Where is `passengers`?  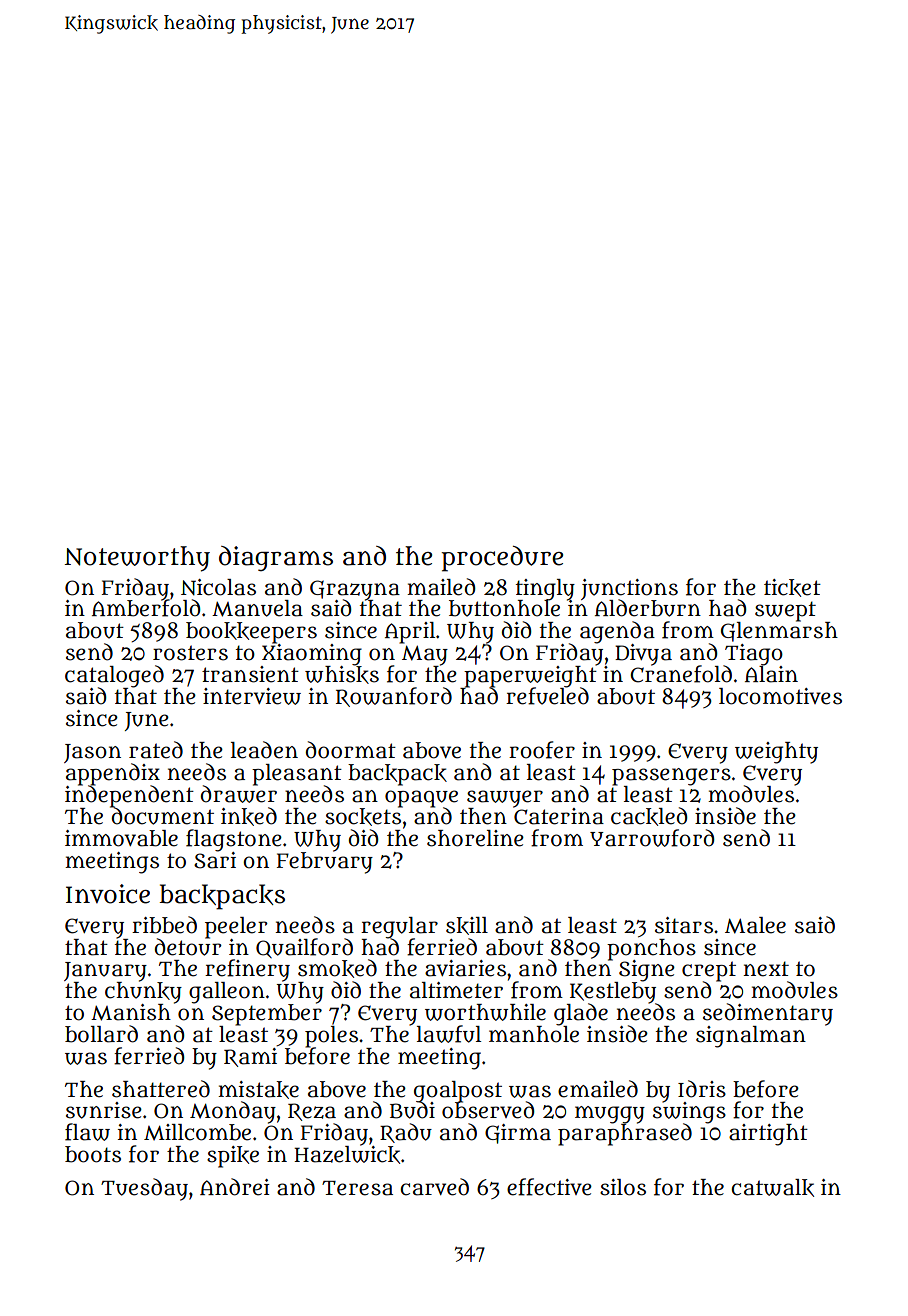
passengers is located at coordinates (671, 777).
